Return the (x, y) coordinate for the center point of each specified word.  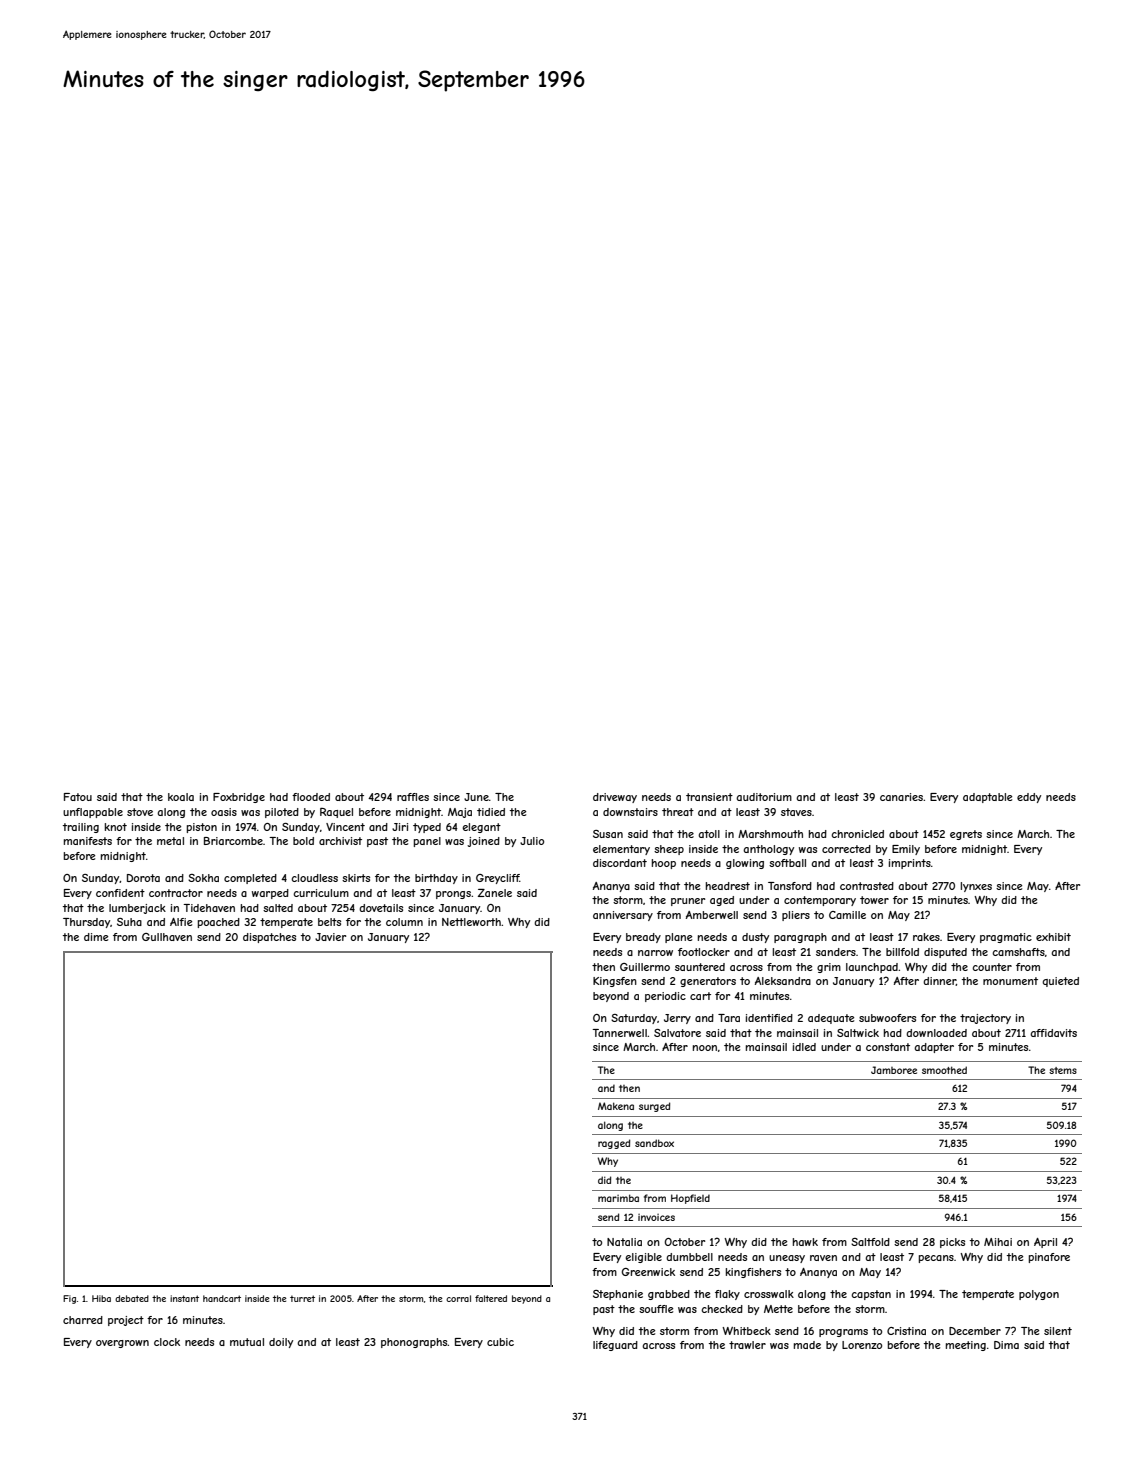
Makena (616, 1106)
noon (705, 1048)
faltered (491, 1298)
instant (184, 1298)
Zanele (495, 893)
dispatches (269, 938)
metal (170, 841)
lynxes (976, 887)
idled (804, 1047)
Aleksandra (783, 981)
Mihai (998, 1242)
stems (1063, 1070)
